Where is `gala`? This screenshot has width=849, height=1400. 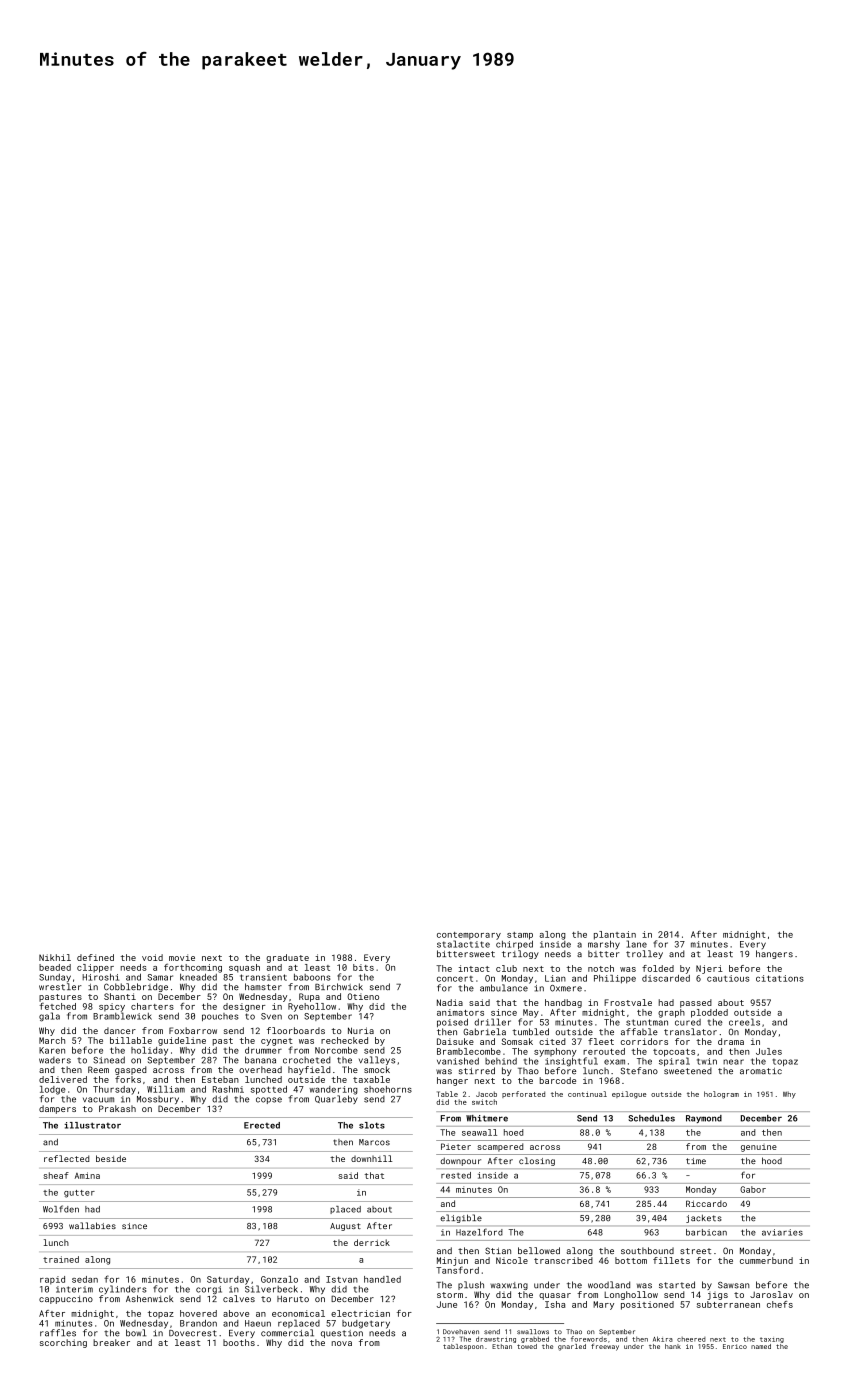
gala is located at coordinates (49, 1017).
